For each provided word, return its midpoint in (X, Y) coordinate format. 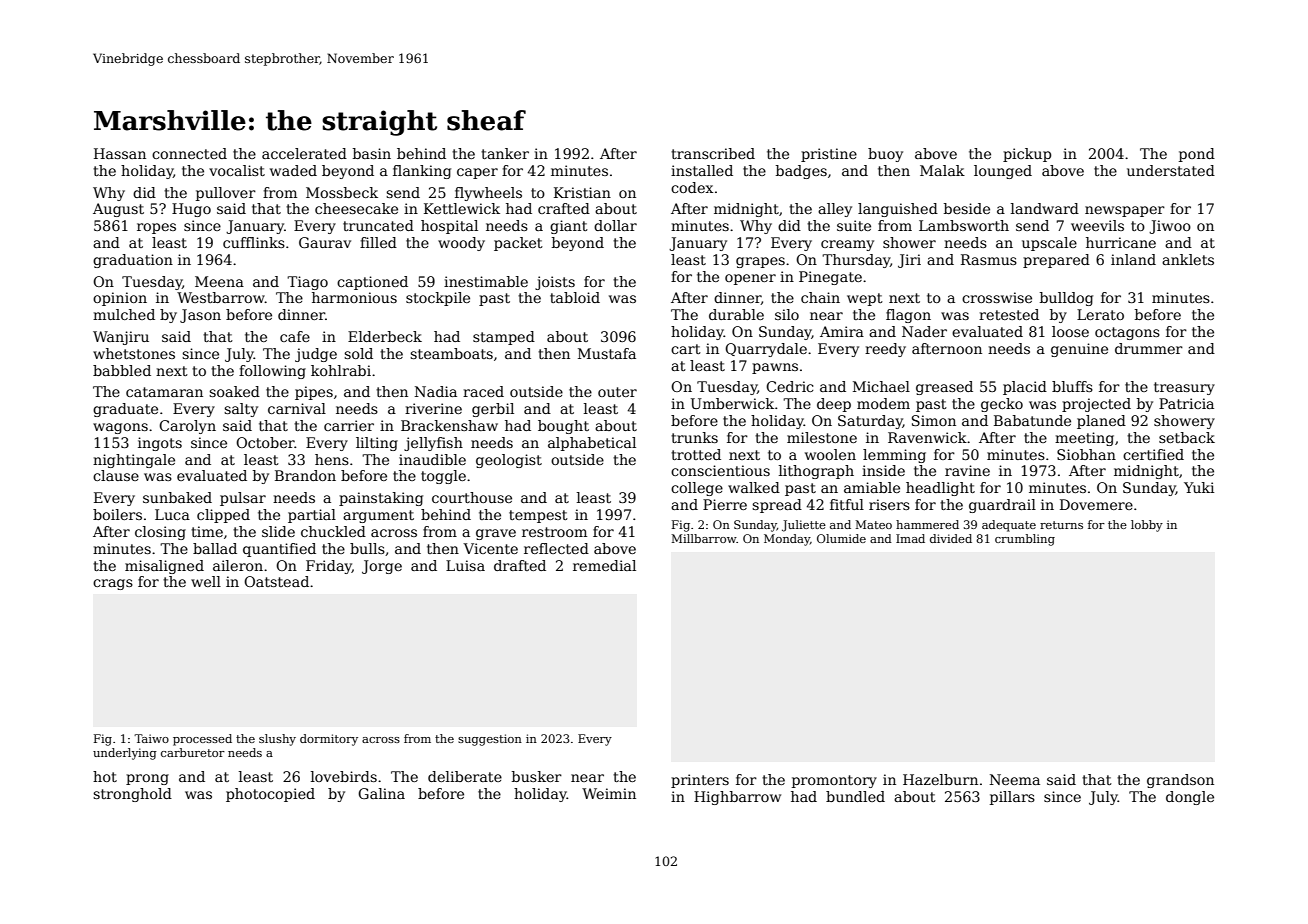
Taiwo (151, 738)
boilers (117, 514)
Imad (910, 538)
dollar (615, 225)
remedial (604, 565)
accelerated (304, 153)
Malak (942, 170)
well (206, 581)
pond (1197, 155)
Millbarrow (704, 538)
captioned (372, 283)
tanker (505, 153)
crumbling (1025, 540)
